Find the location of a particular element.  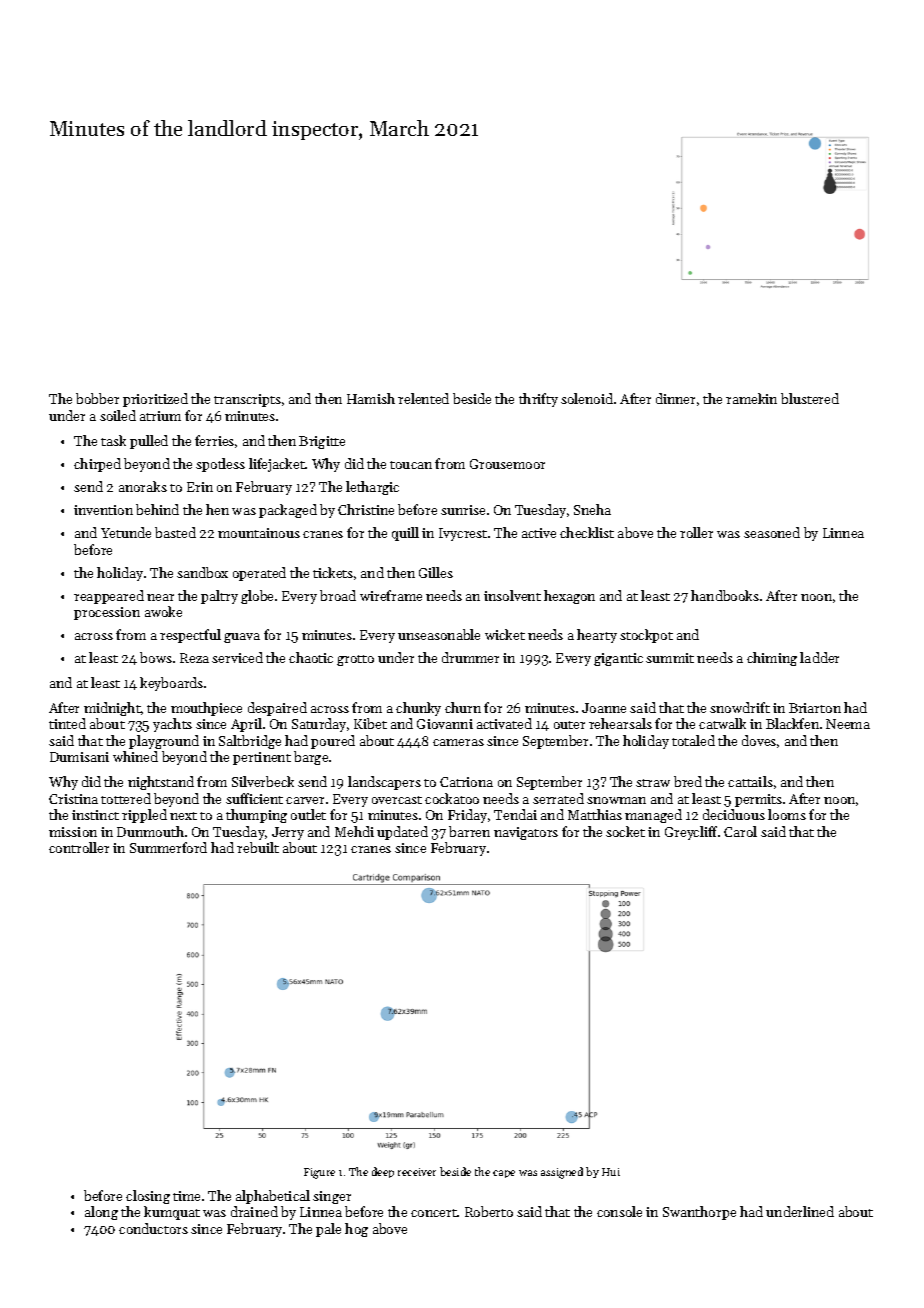

Dunmouth is located at coordinates (150, 831).
